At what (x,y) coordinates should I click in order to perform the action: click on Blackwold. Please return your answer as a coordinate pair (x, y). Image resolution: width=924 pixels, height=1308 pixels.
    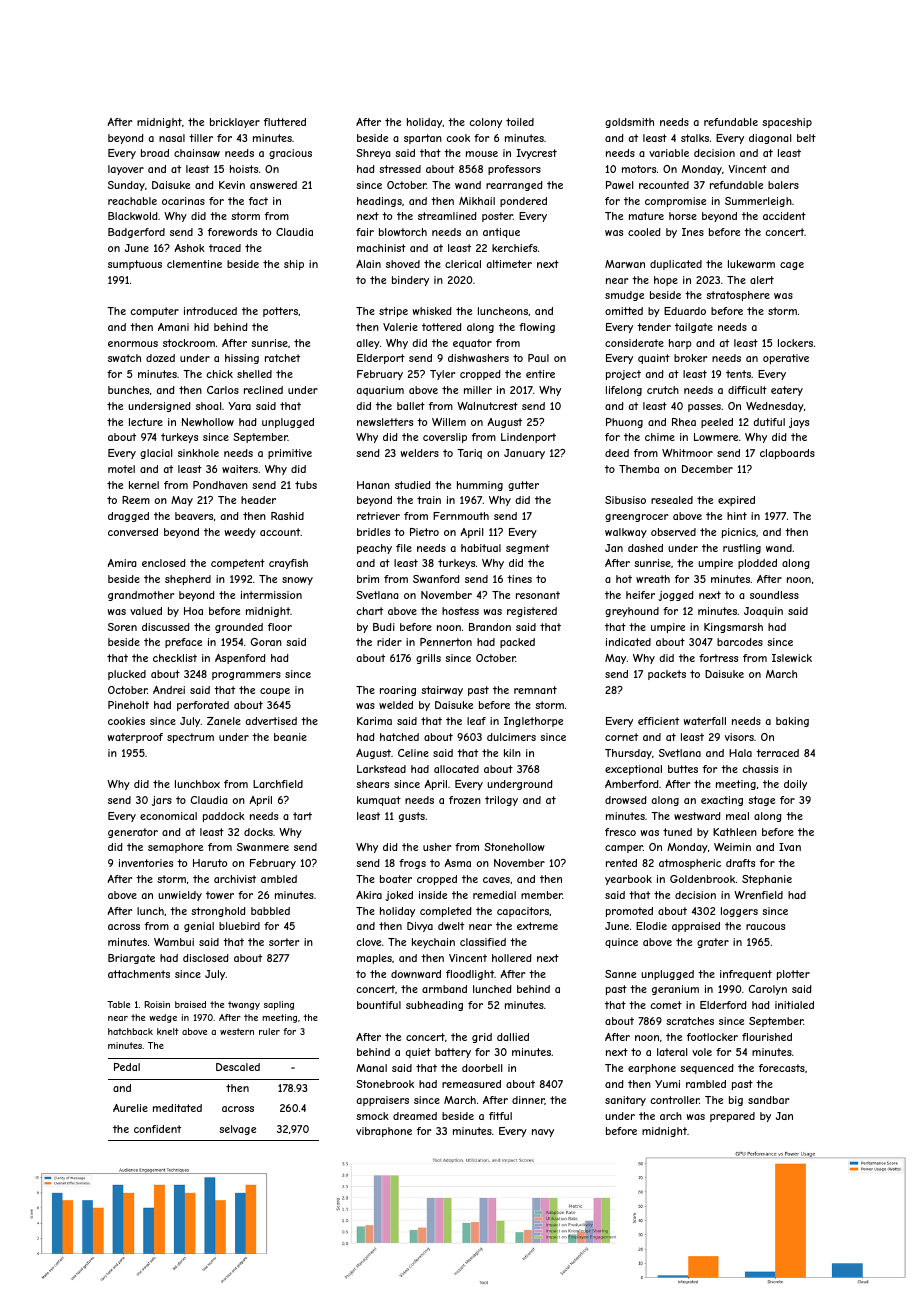
    Looking at the image, I should click on (133, 216).
